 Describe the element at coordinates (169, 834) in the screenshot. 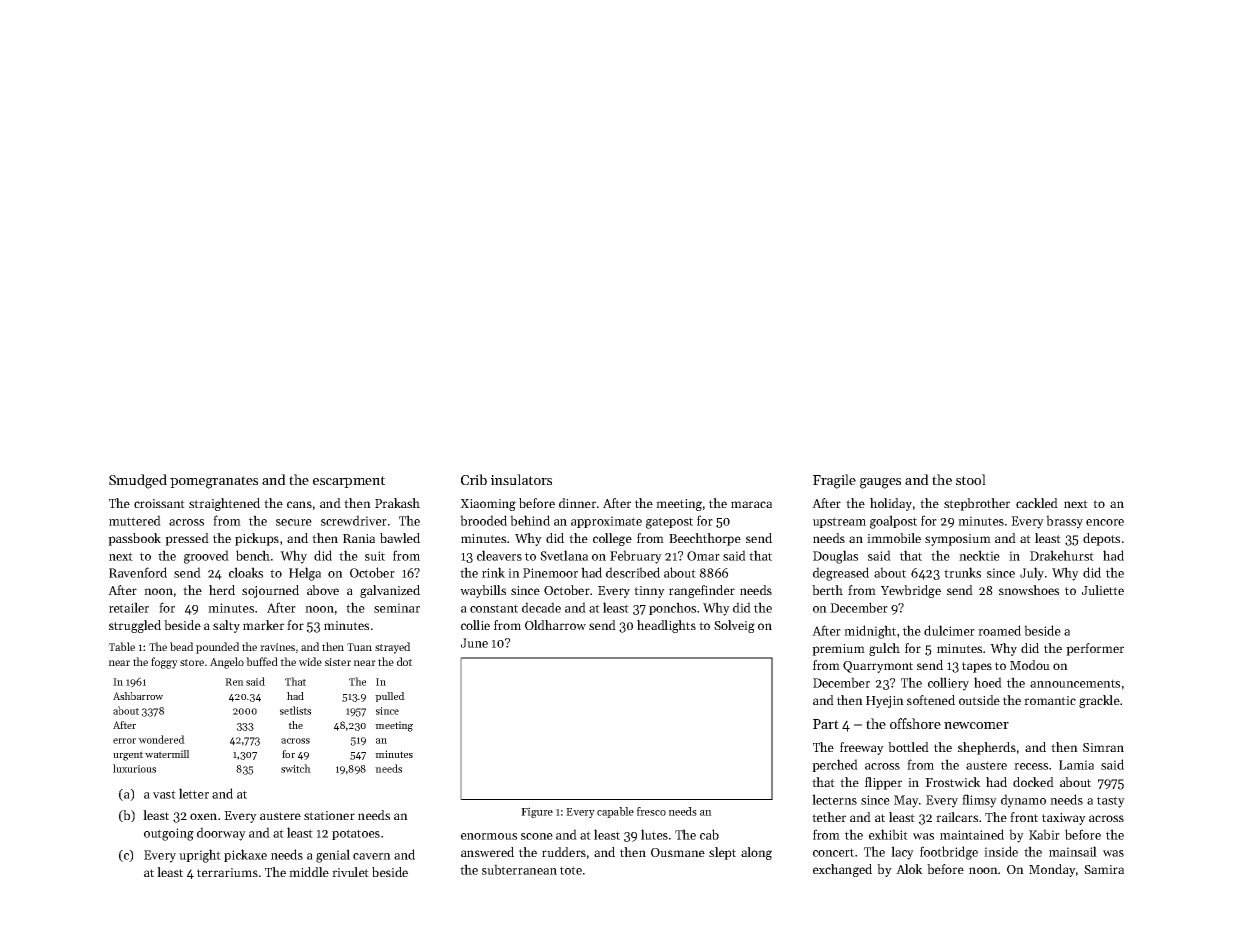

I see `outgoing` at that location.
